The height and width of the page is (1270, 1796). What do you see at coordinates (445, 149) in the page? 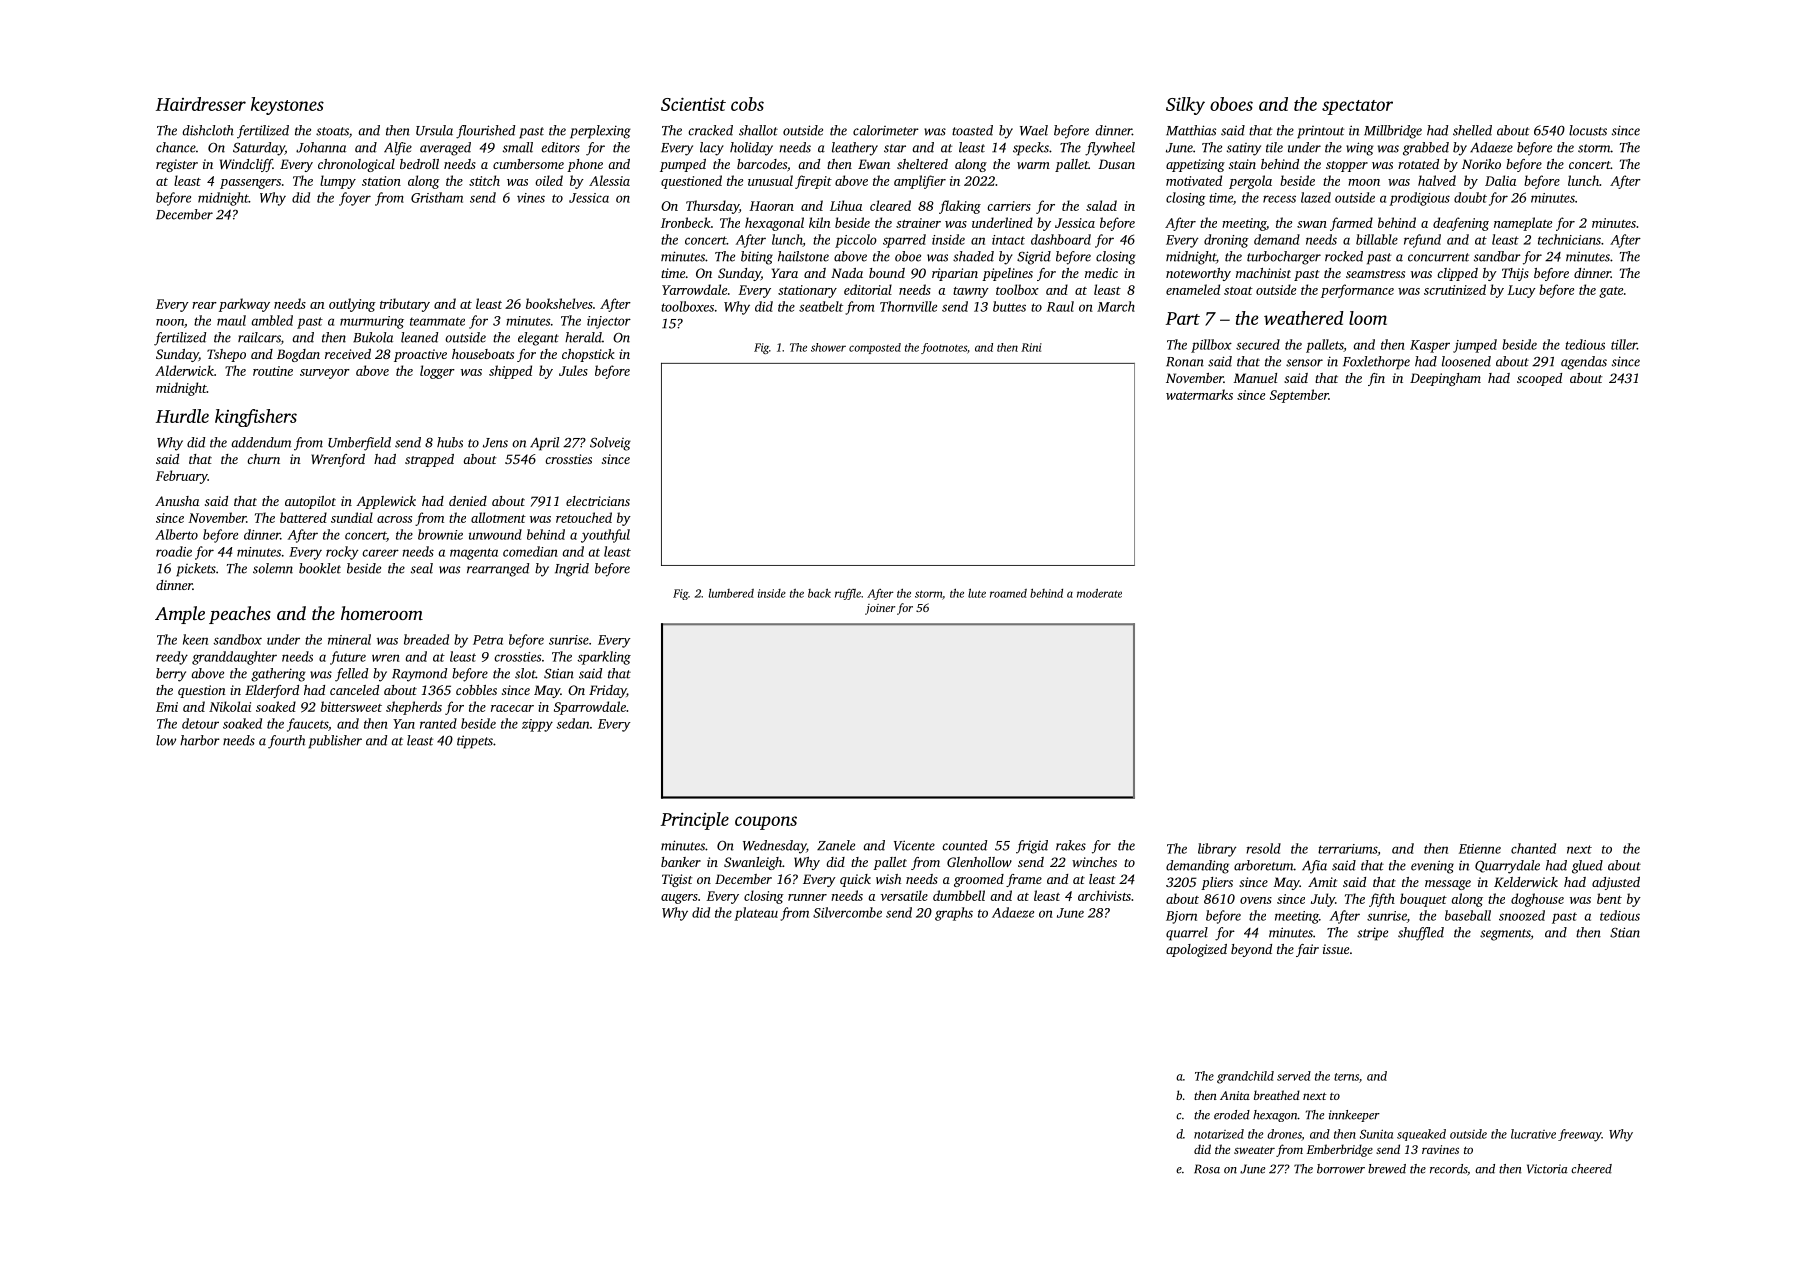
I see `averaged` at bounding box center [445, 149].
